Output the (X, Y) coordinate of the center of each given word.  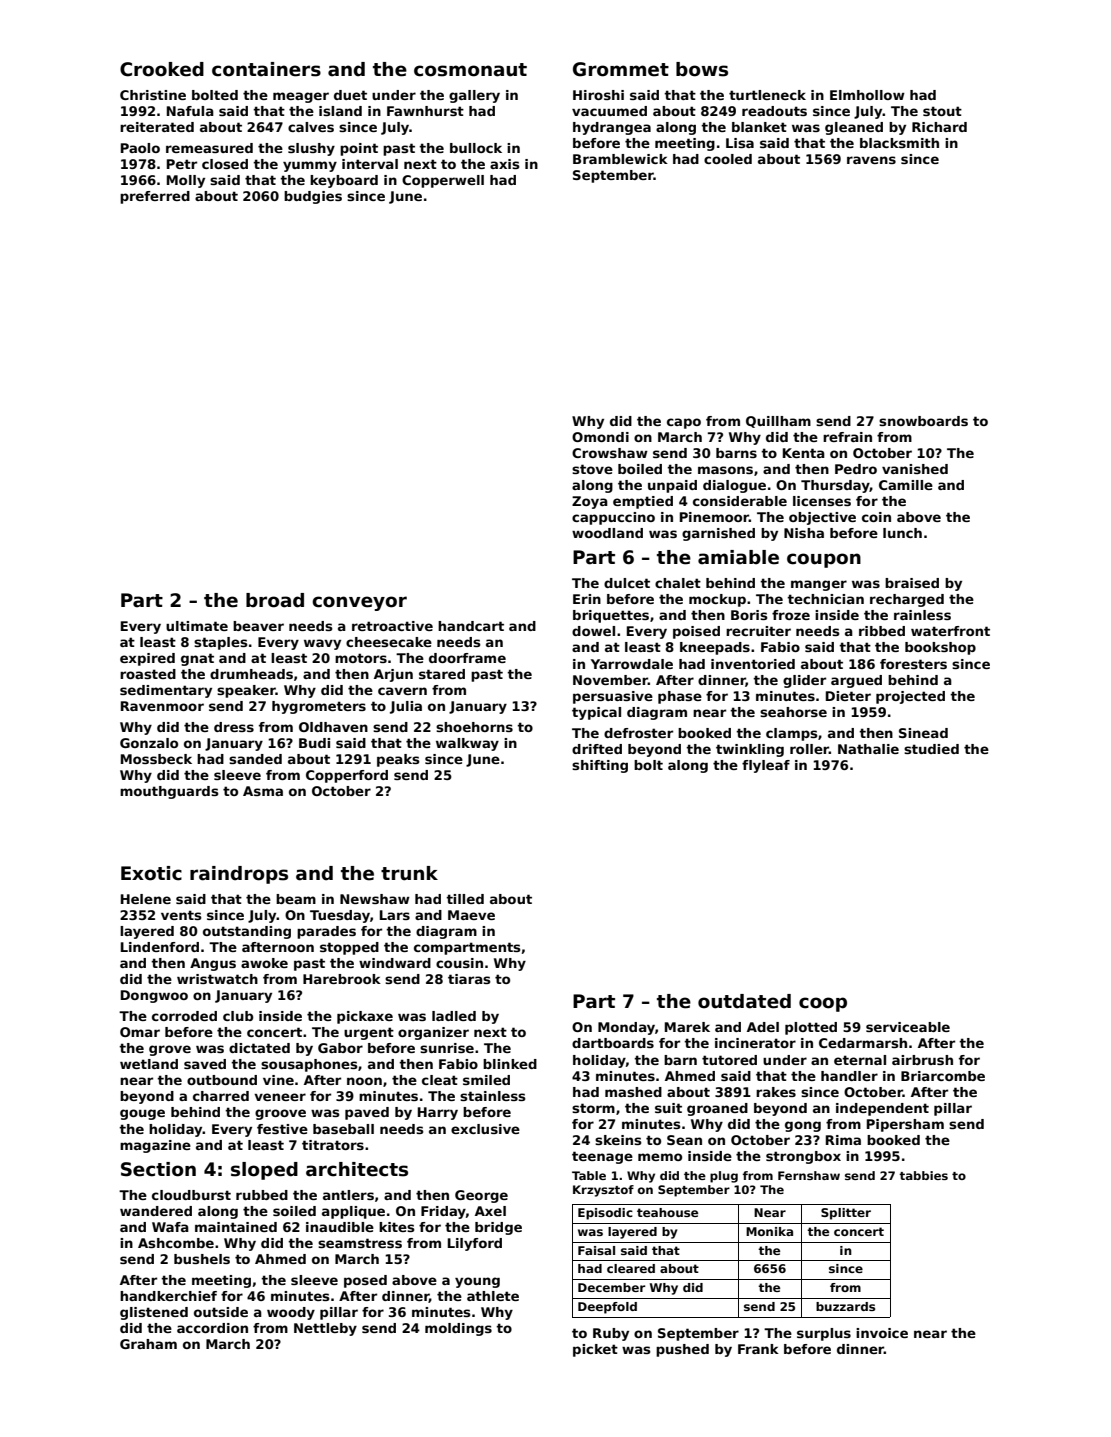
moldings (458, 1329)
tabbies (923, 1175)
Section (158, 1169)
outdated (744, 1001)
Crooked (162, 69)
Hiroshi (598, 95)
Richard (939, 127)
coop (823, 1004)
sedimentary (166, 691)
